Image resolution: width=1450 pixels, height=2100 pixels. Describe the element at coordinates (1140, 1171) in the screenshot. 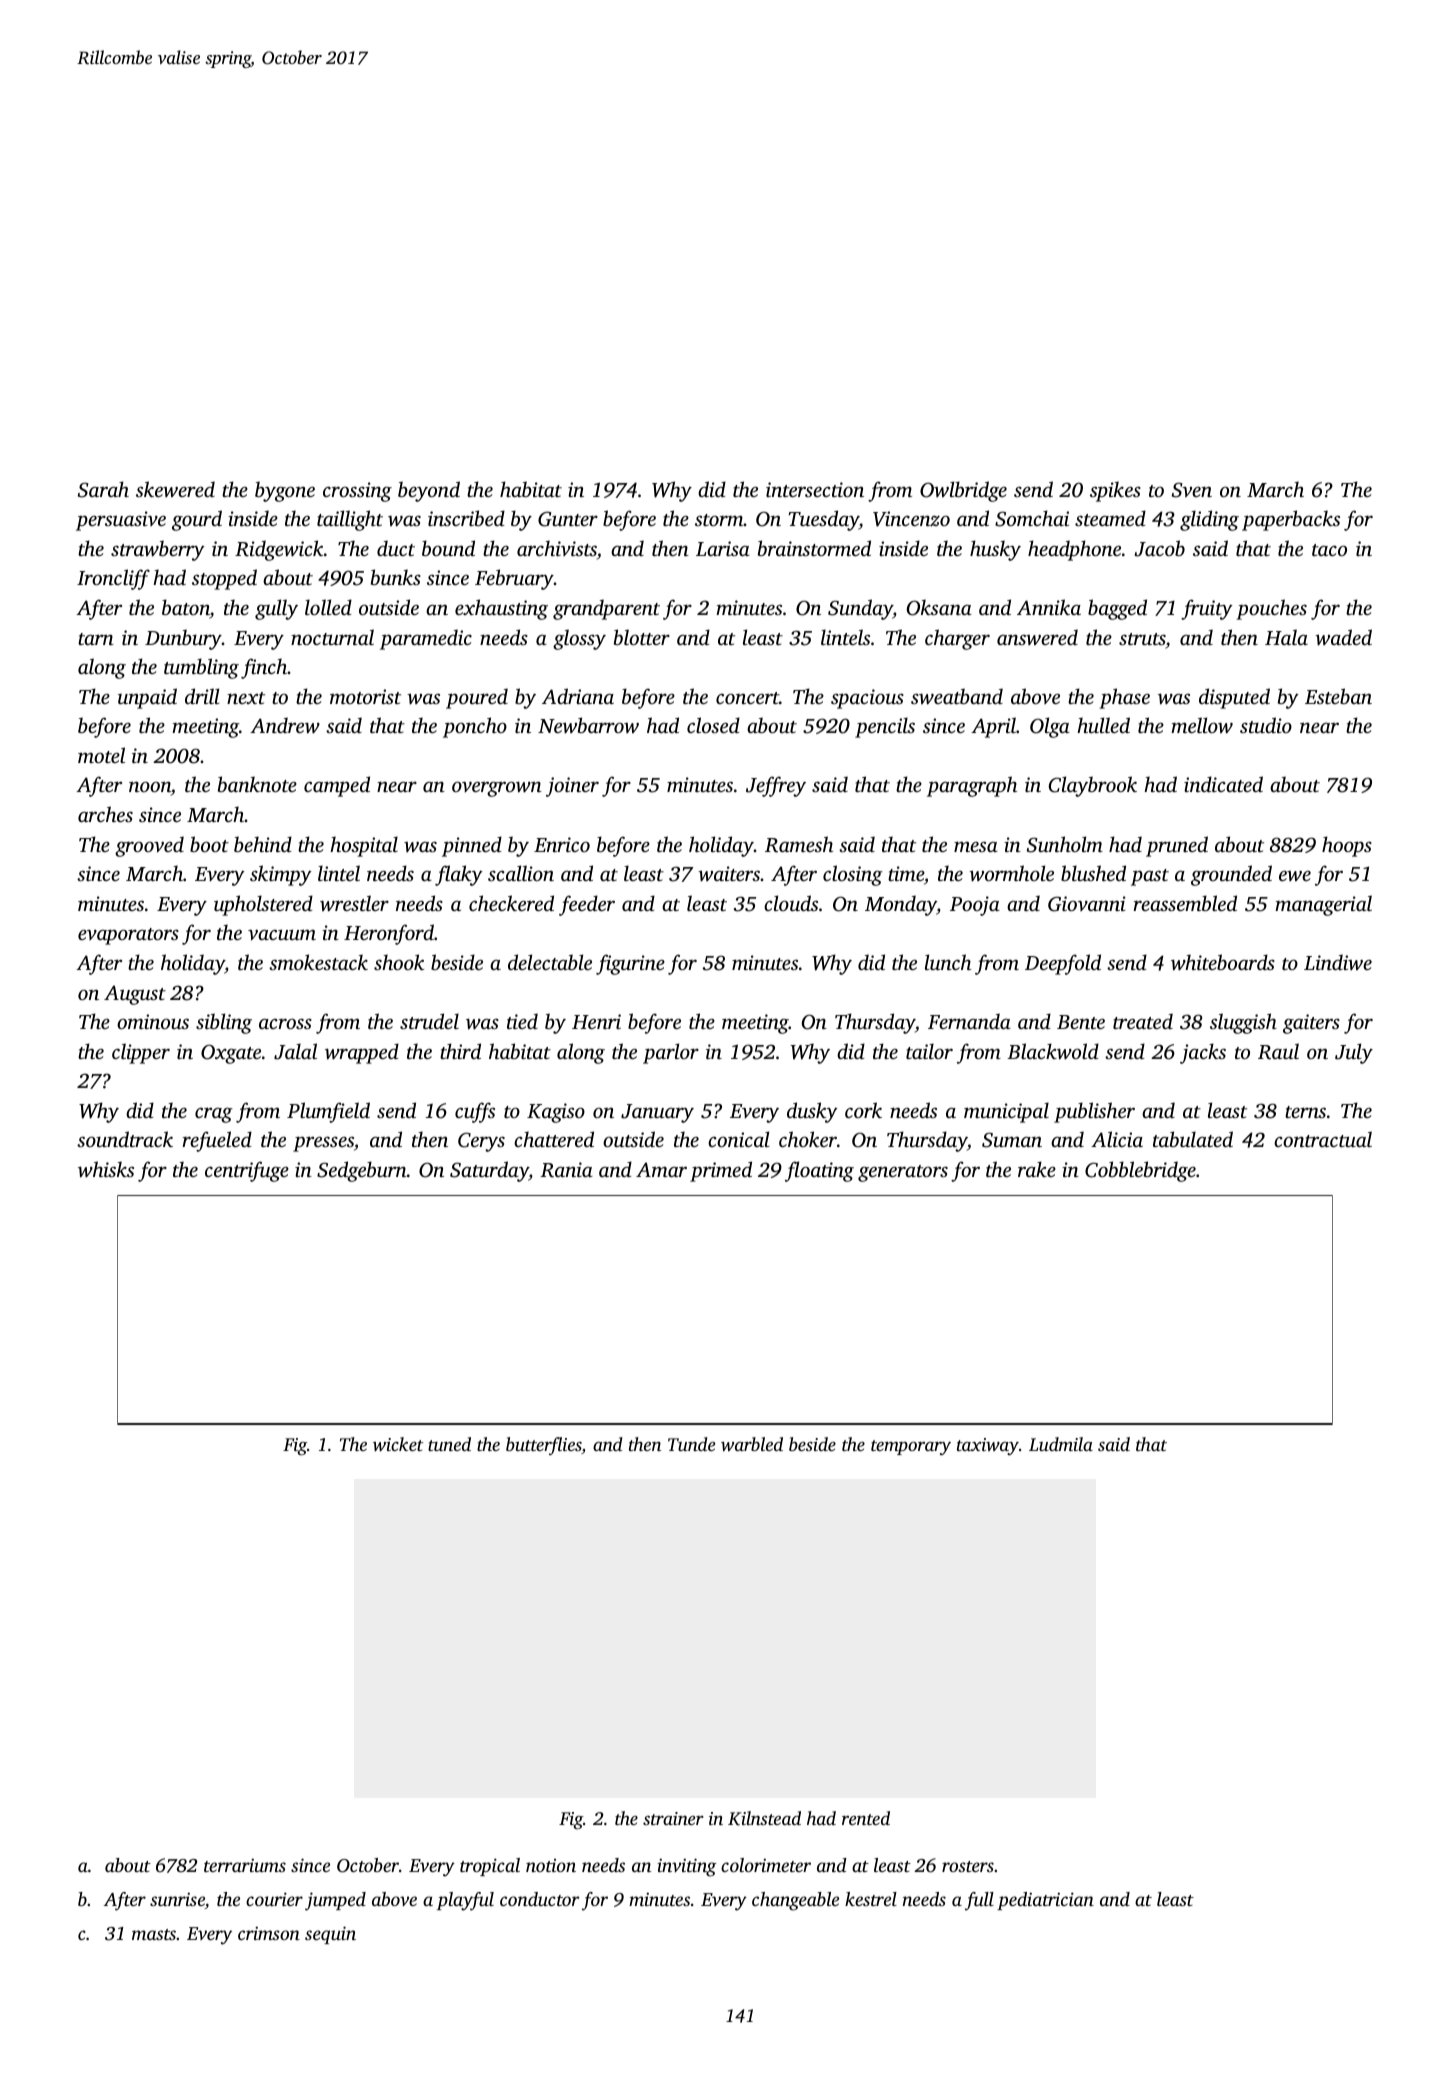

I see `Cobblebridge` at that location.
